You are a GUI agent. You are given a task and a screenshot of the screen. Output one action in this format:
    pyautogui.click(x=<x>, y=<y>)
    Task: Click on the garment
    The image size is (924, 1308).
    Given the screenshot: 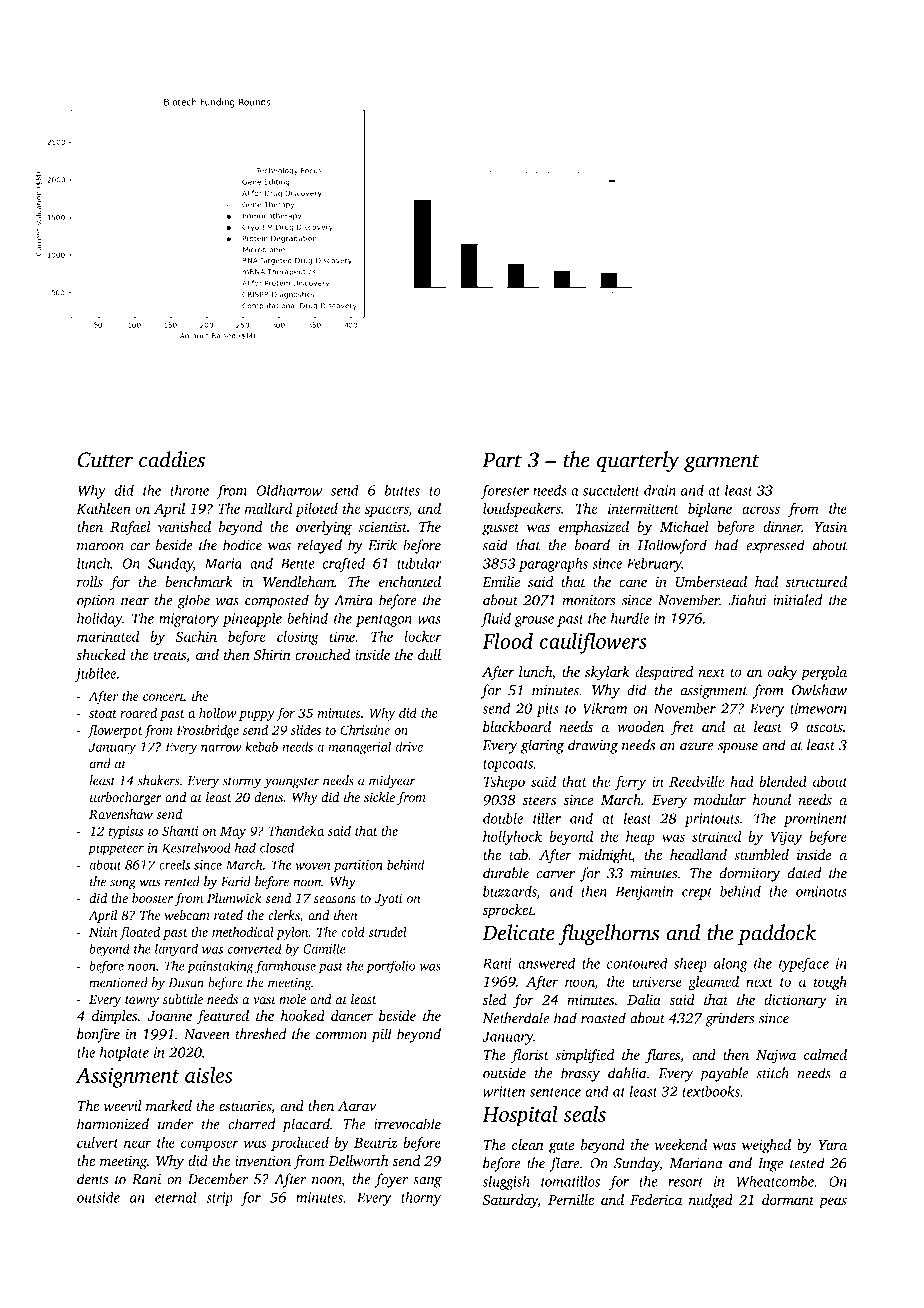 What is the action you would take?
    pyautogui.click(x=721, y=464)
